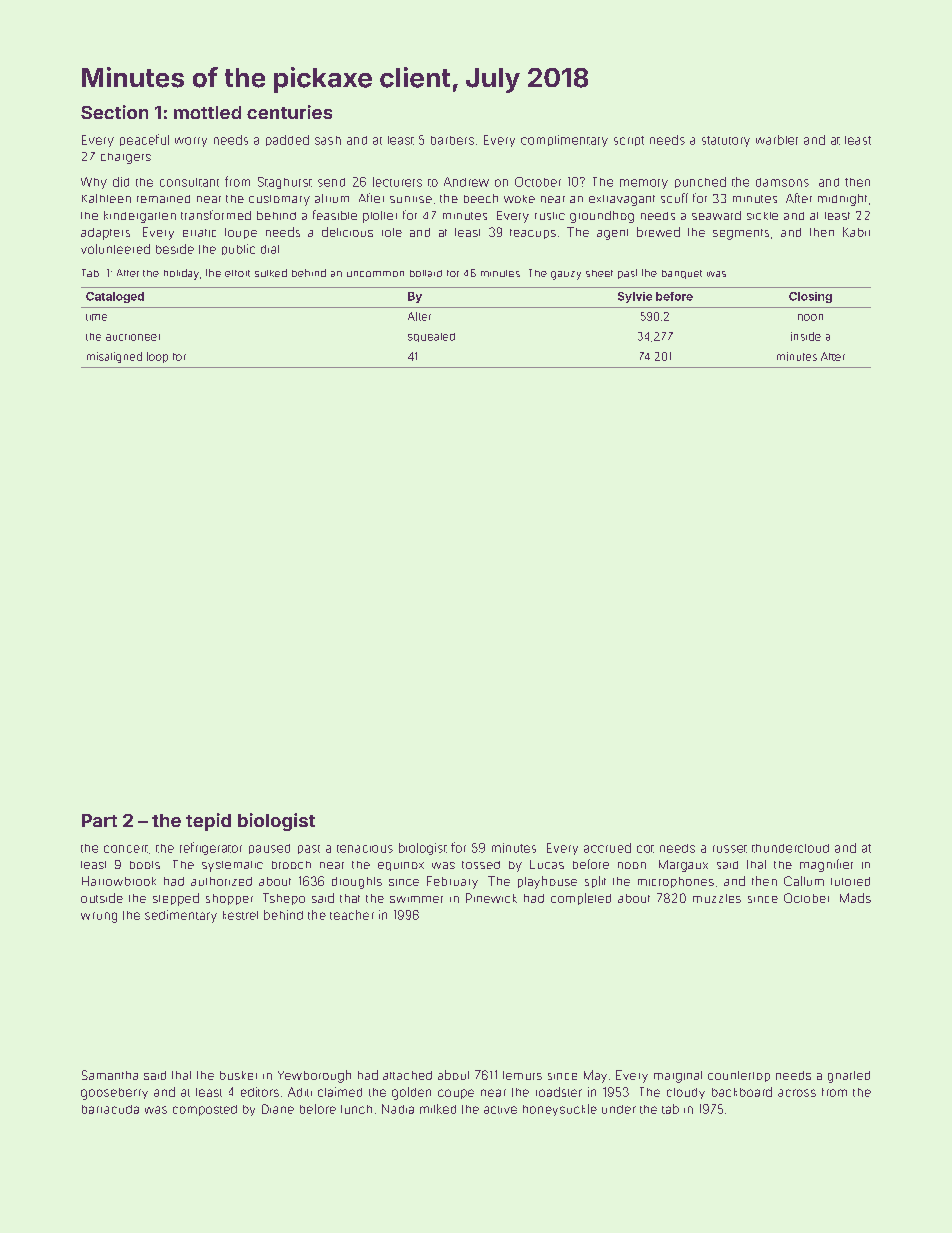 Image resolution: width=952 pixels, height=1233 pixels. What do you see at coordinates (806, 336) in the screenshot?
I see `inside` at bounding box center [806, 336].
